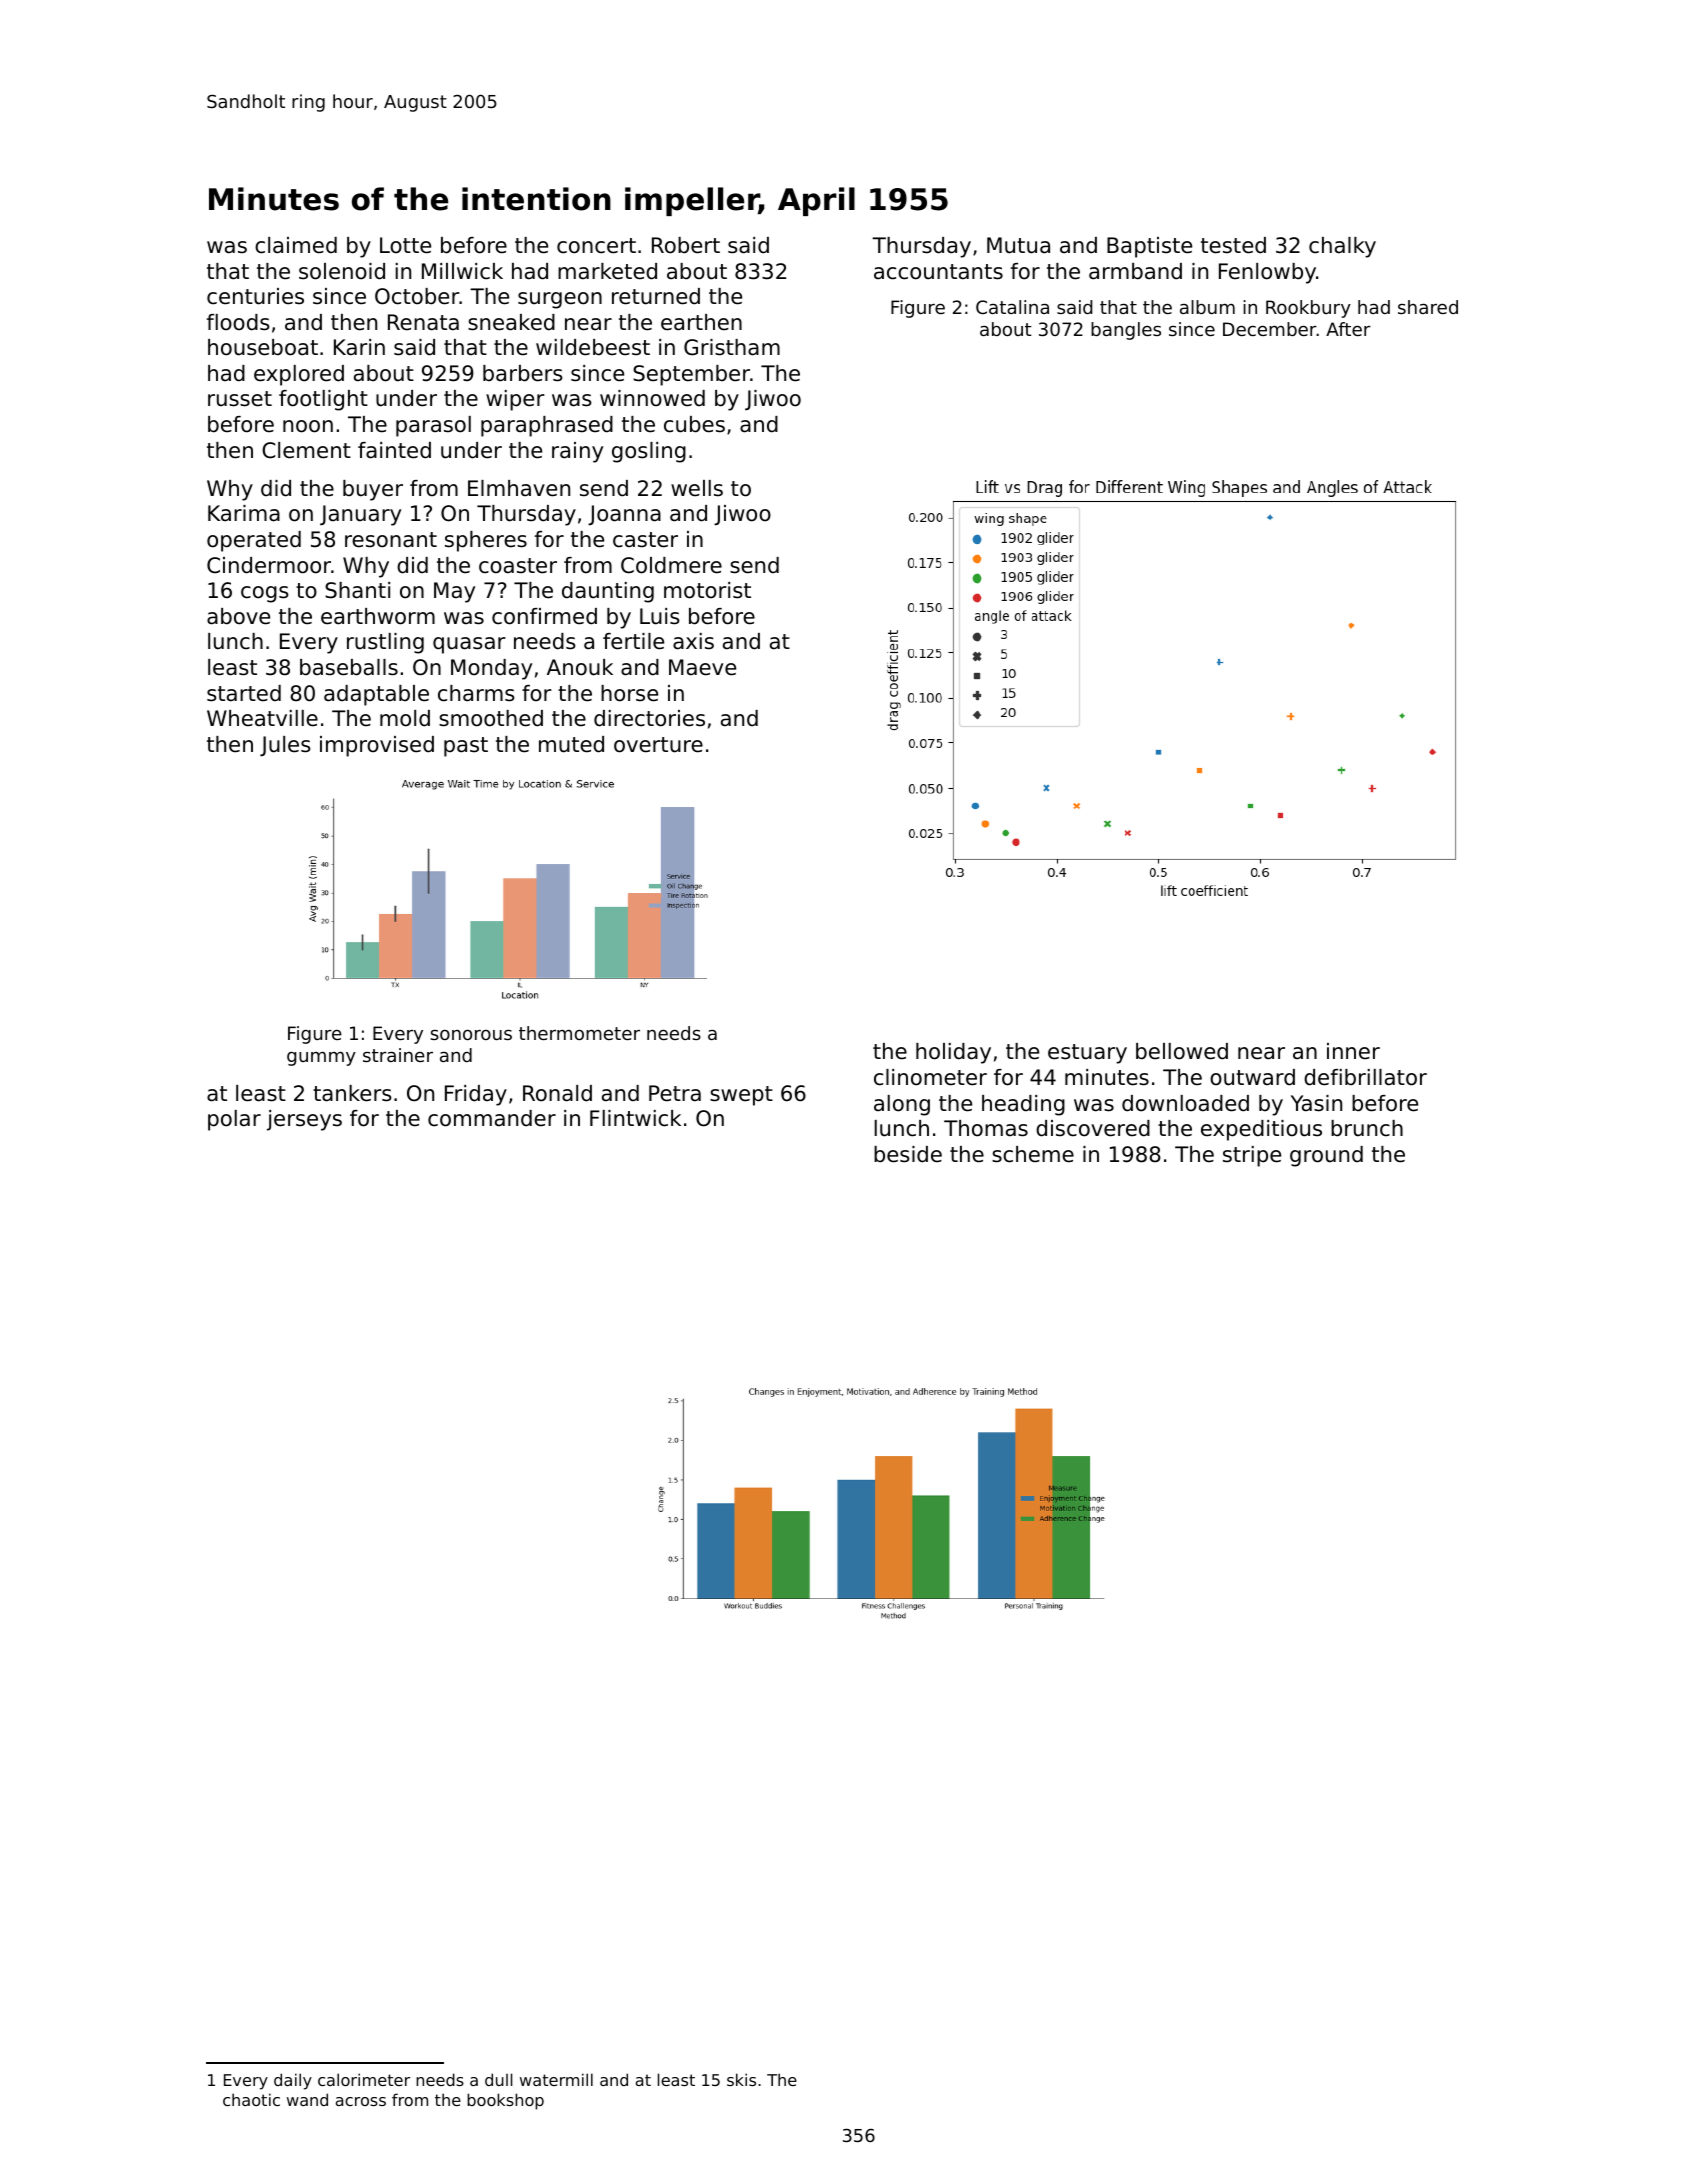 This page has height=2178, width=1683. I want to click on concert, so click(596, 246).
